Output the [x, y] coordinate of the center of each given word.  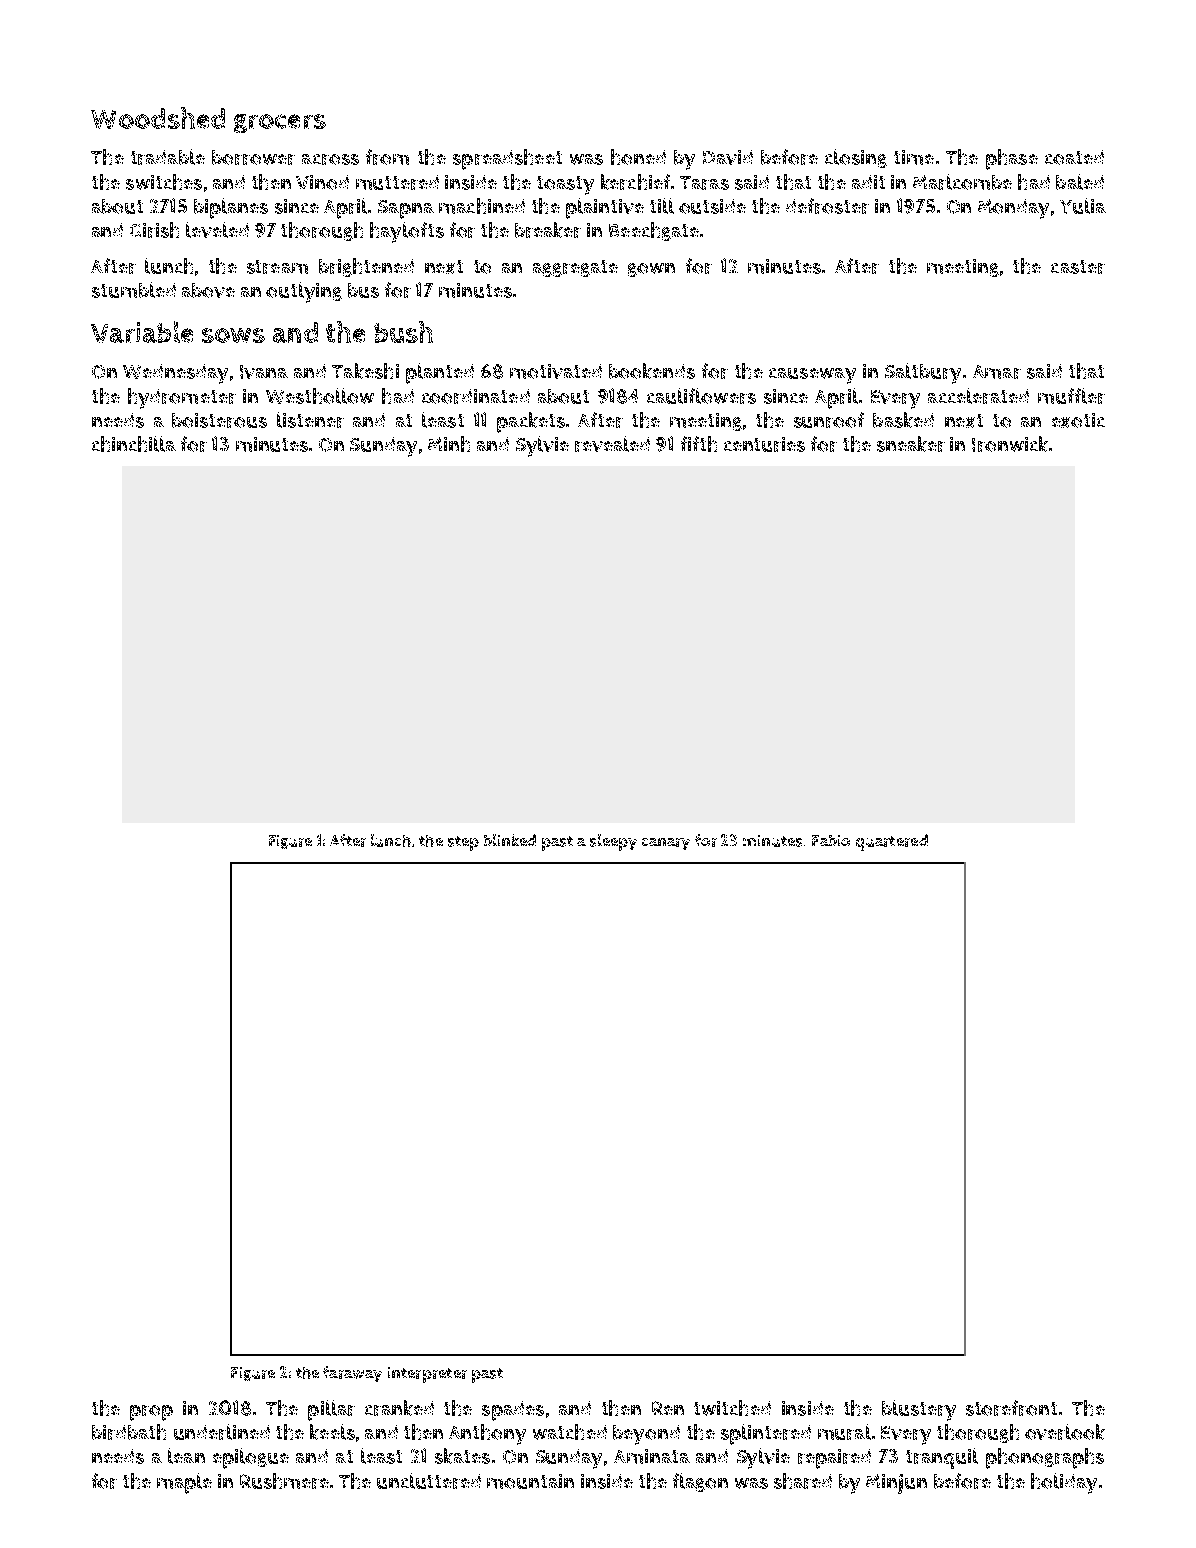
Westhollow [320, 396]
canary [666, 844]
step [463, 843]
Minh [449, 444]
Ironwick [1010, 444]
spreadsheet [507, 159]
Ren [668, 1408]
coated [1074, 157]
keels [332, 1432]
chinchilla [134, 444]
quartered [892, 842]
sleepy [613, 842]
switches [164, 182]
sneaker [911, 444]
